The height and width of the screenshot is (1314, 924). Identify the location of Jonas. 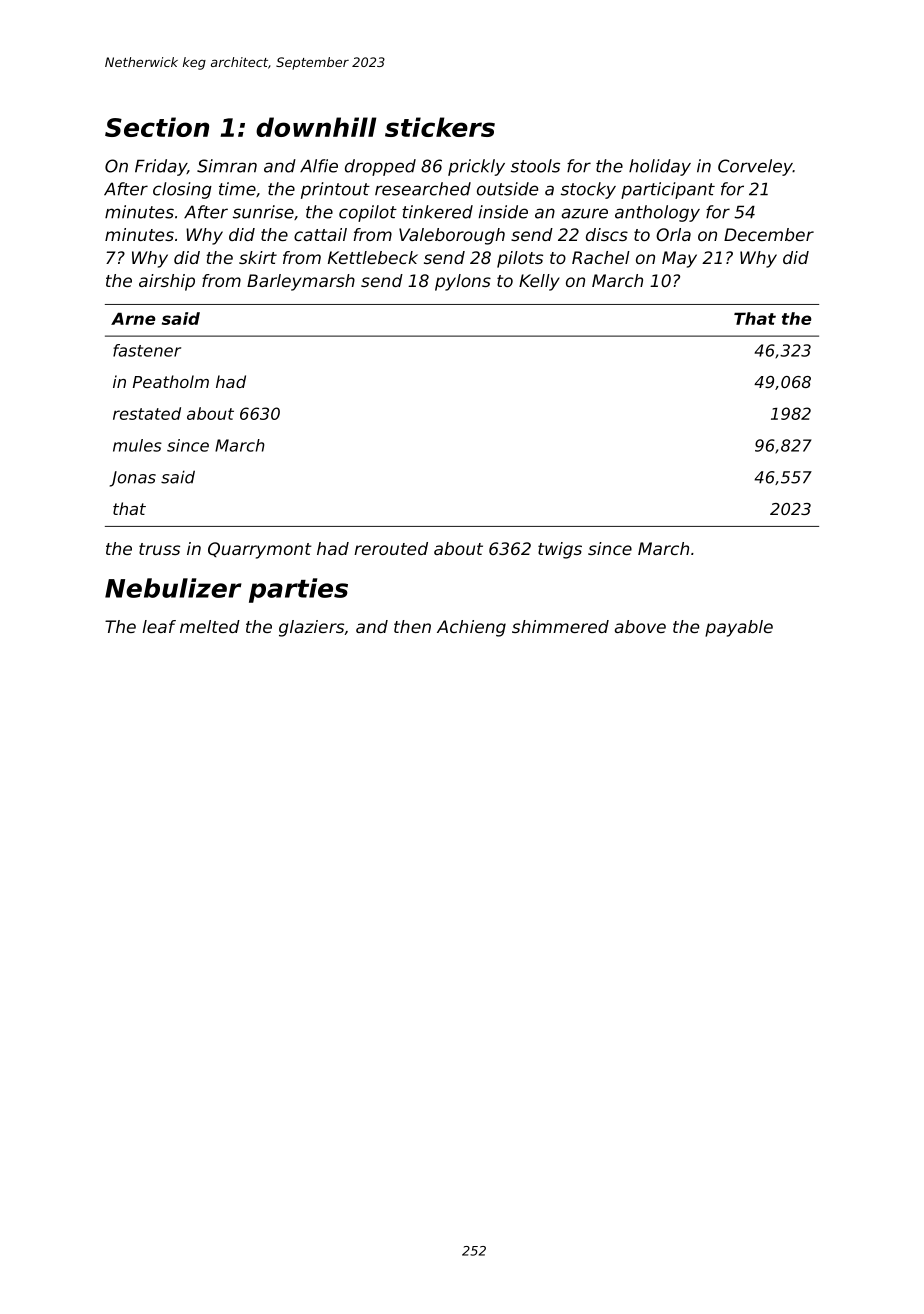
(133, 479).
